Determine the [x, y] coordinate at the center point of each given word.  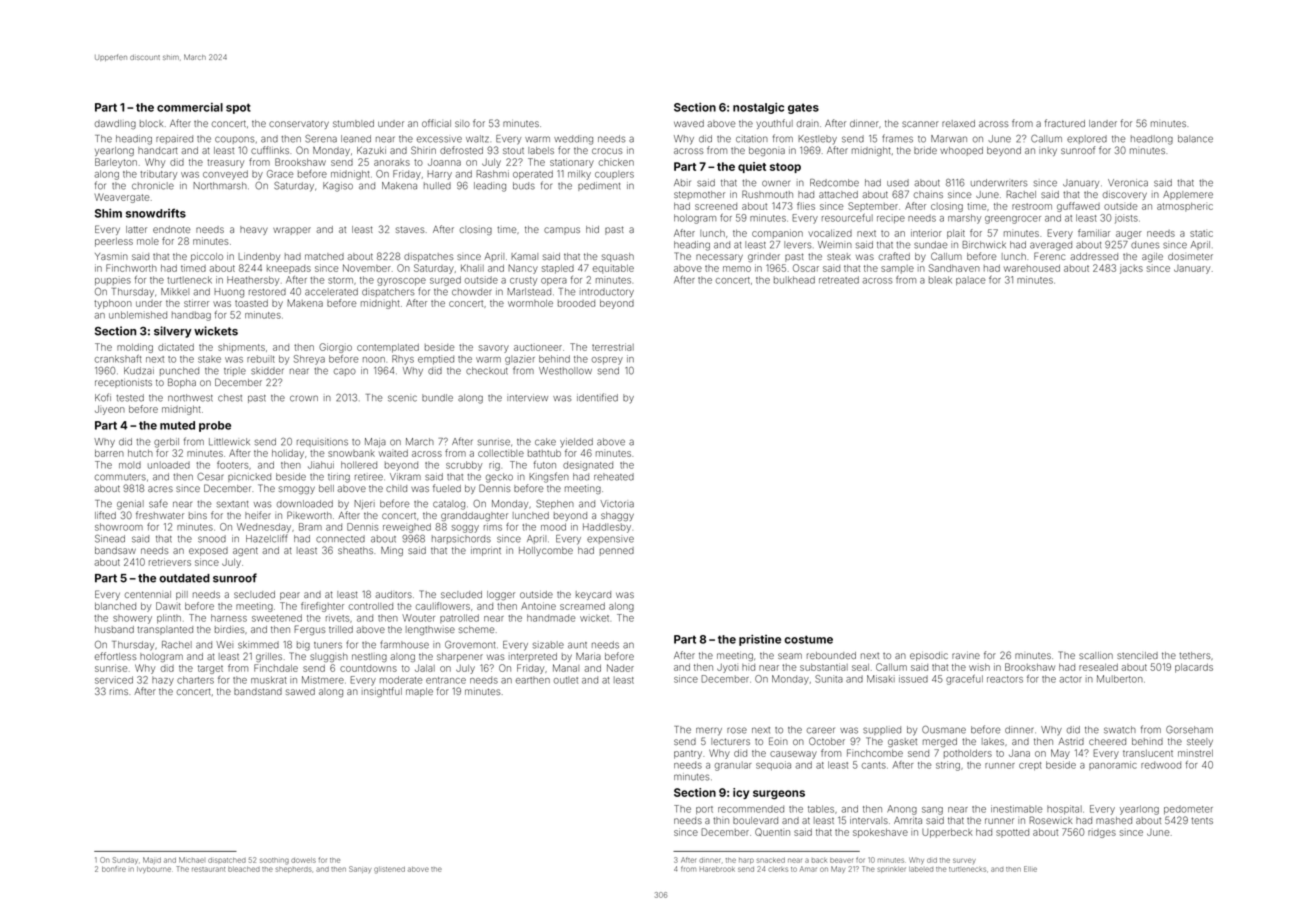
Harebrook [717, 869]
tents [1202, 820]
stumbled [353, 123]
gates [803, 108]
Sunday [125, 860]
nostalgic [758, 108]
